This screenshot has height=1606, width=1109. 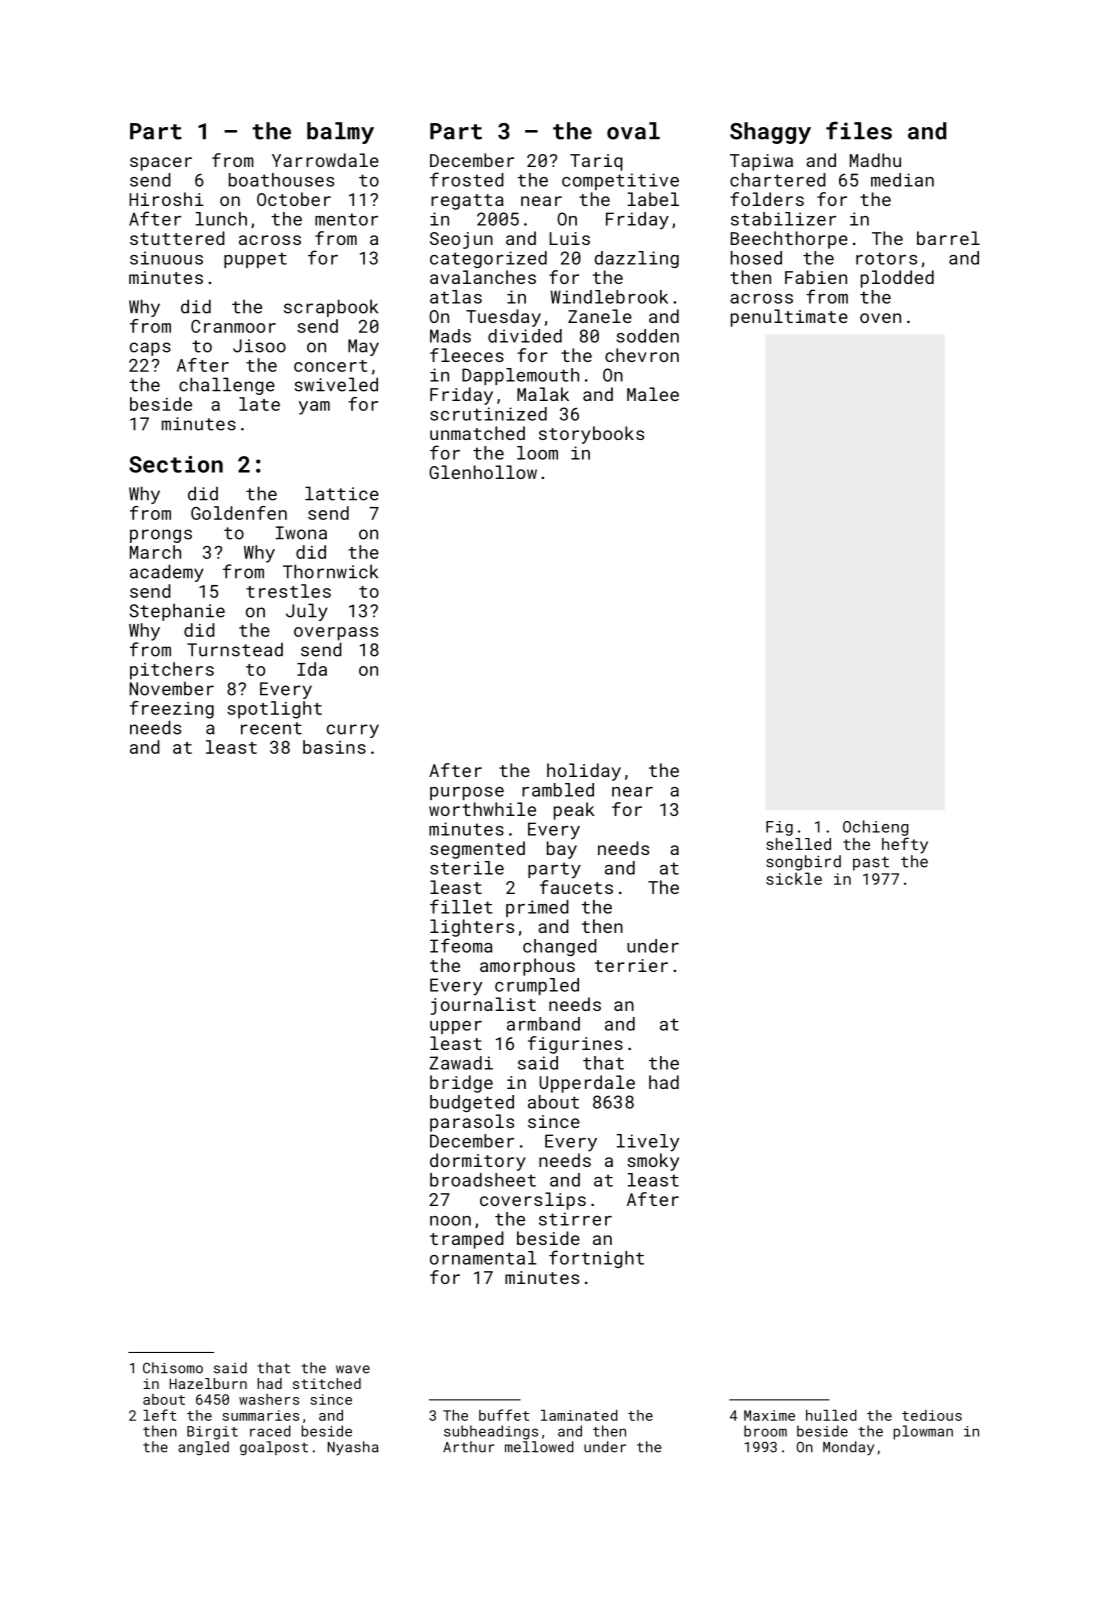 What do you see at coordinates (642, 355) in the screenshot?
I see `chevron` at bounding box center [642, 355].
